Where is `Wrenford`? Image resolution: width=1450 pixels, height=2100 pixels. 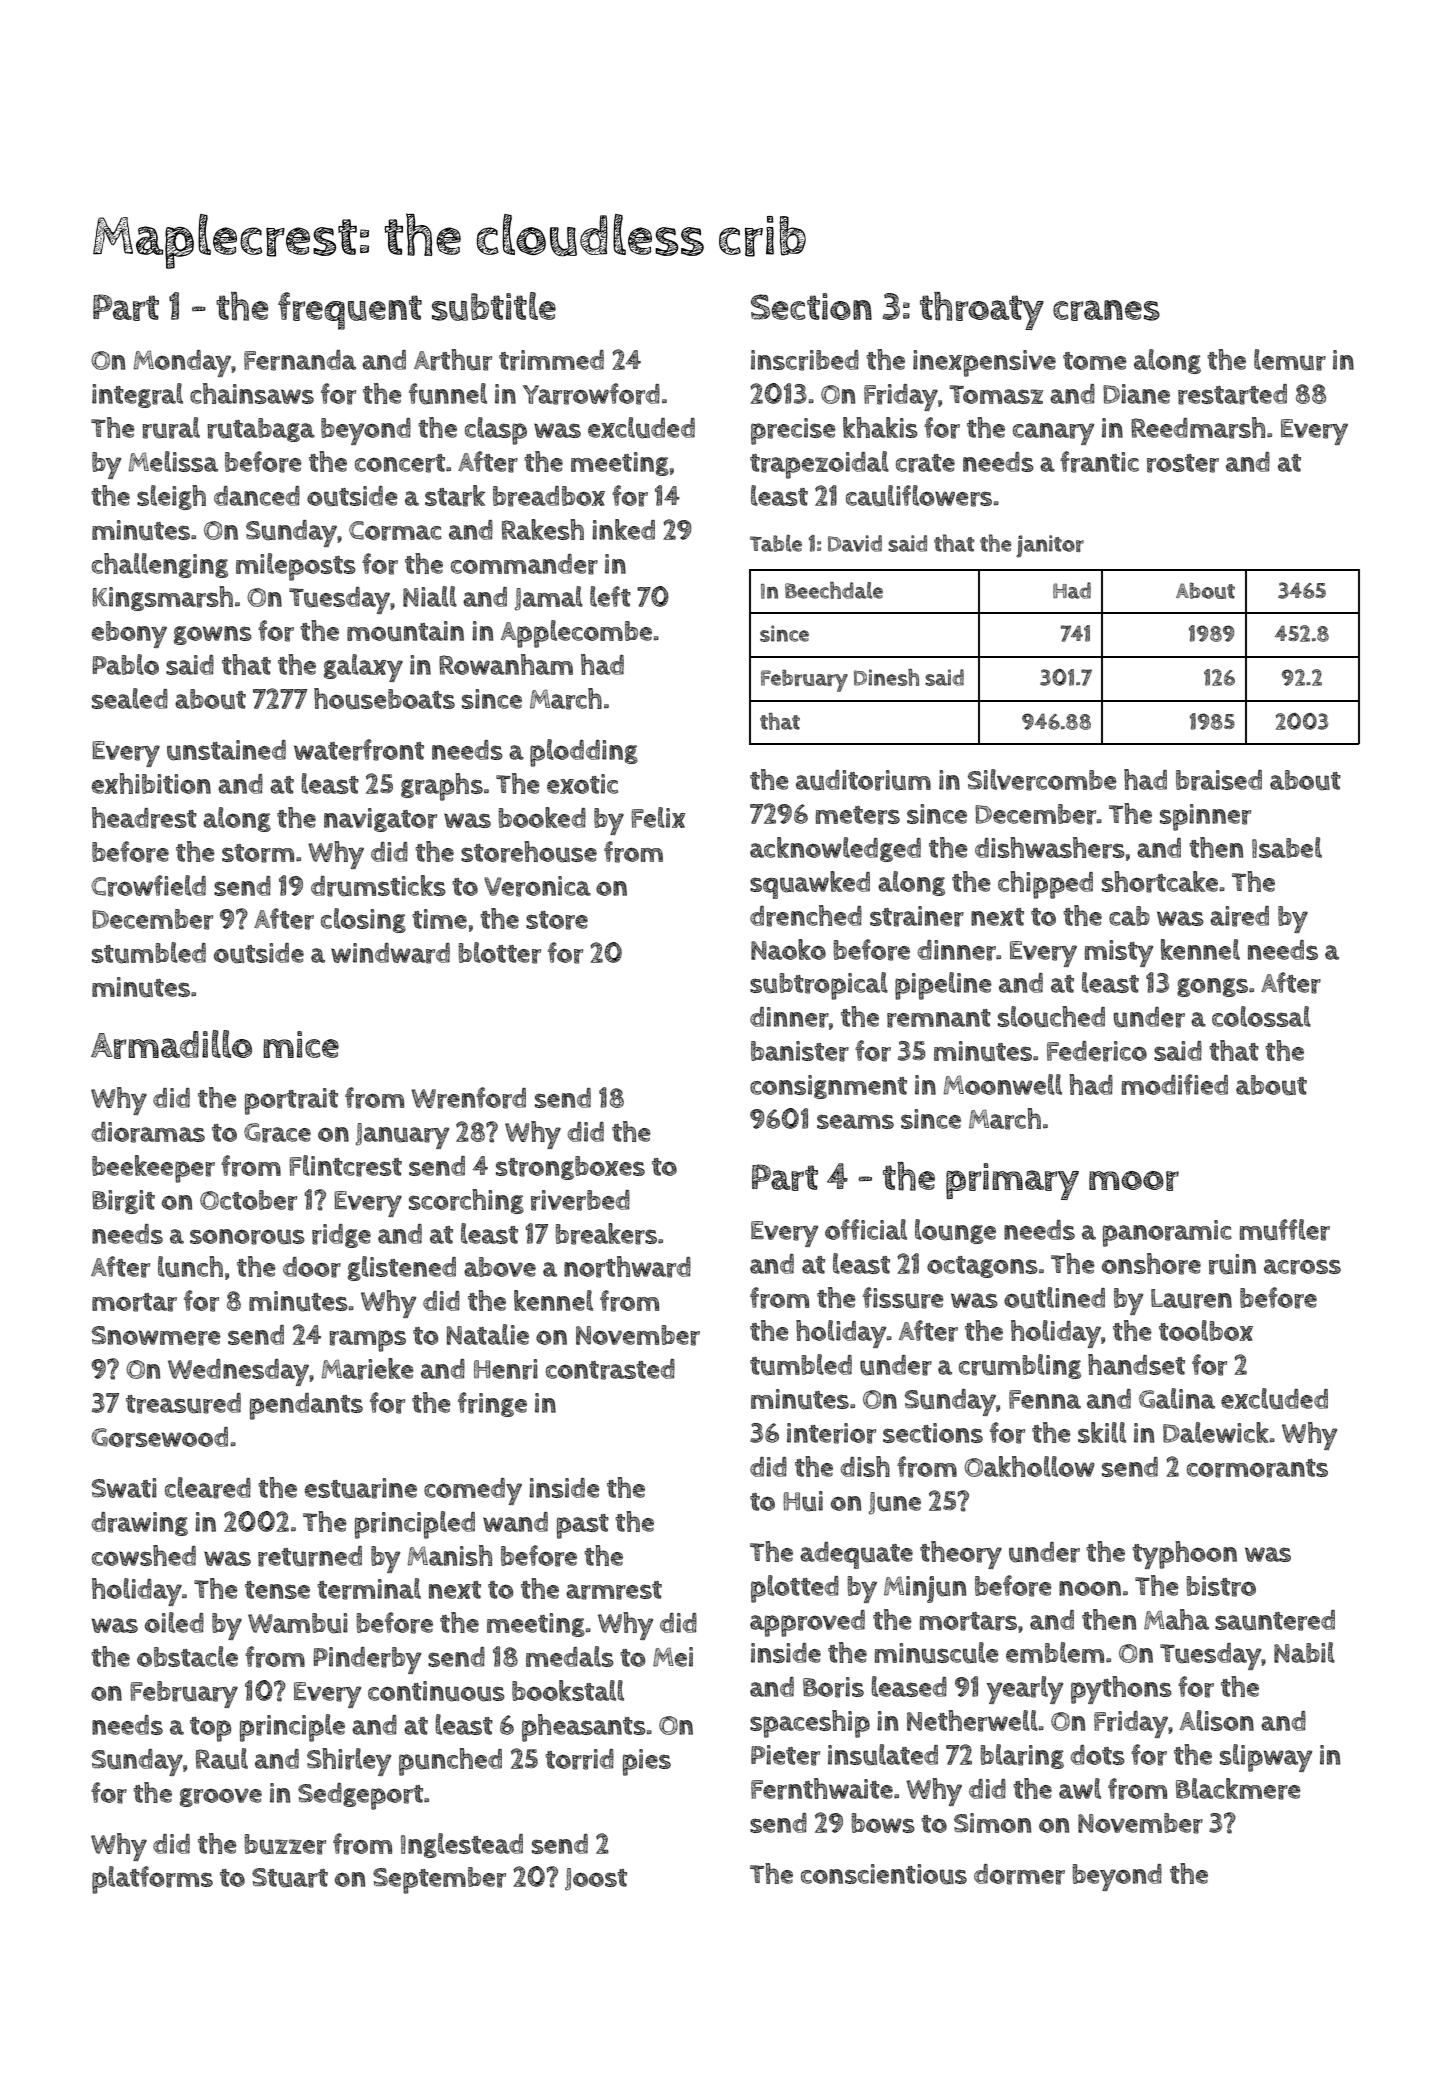
Wrenford is located at coordinates (468, 1098).
